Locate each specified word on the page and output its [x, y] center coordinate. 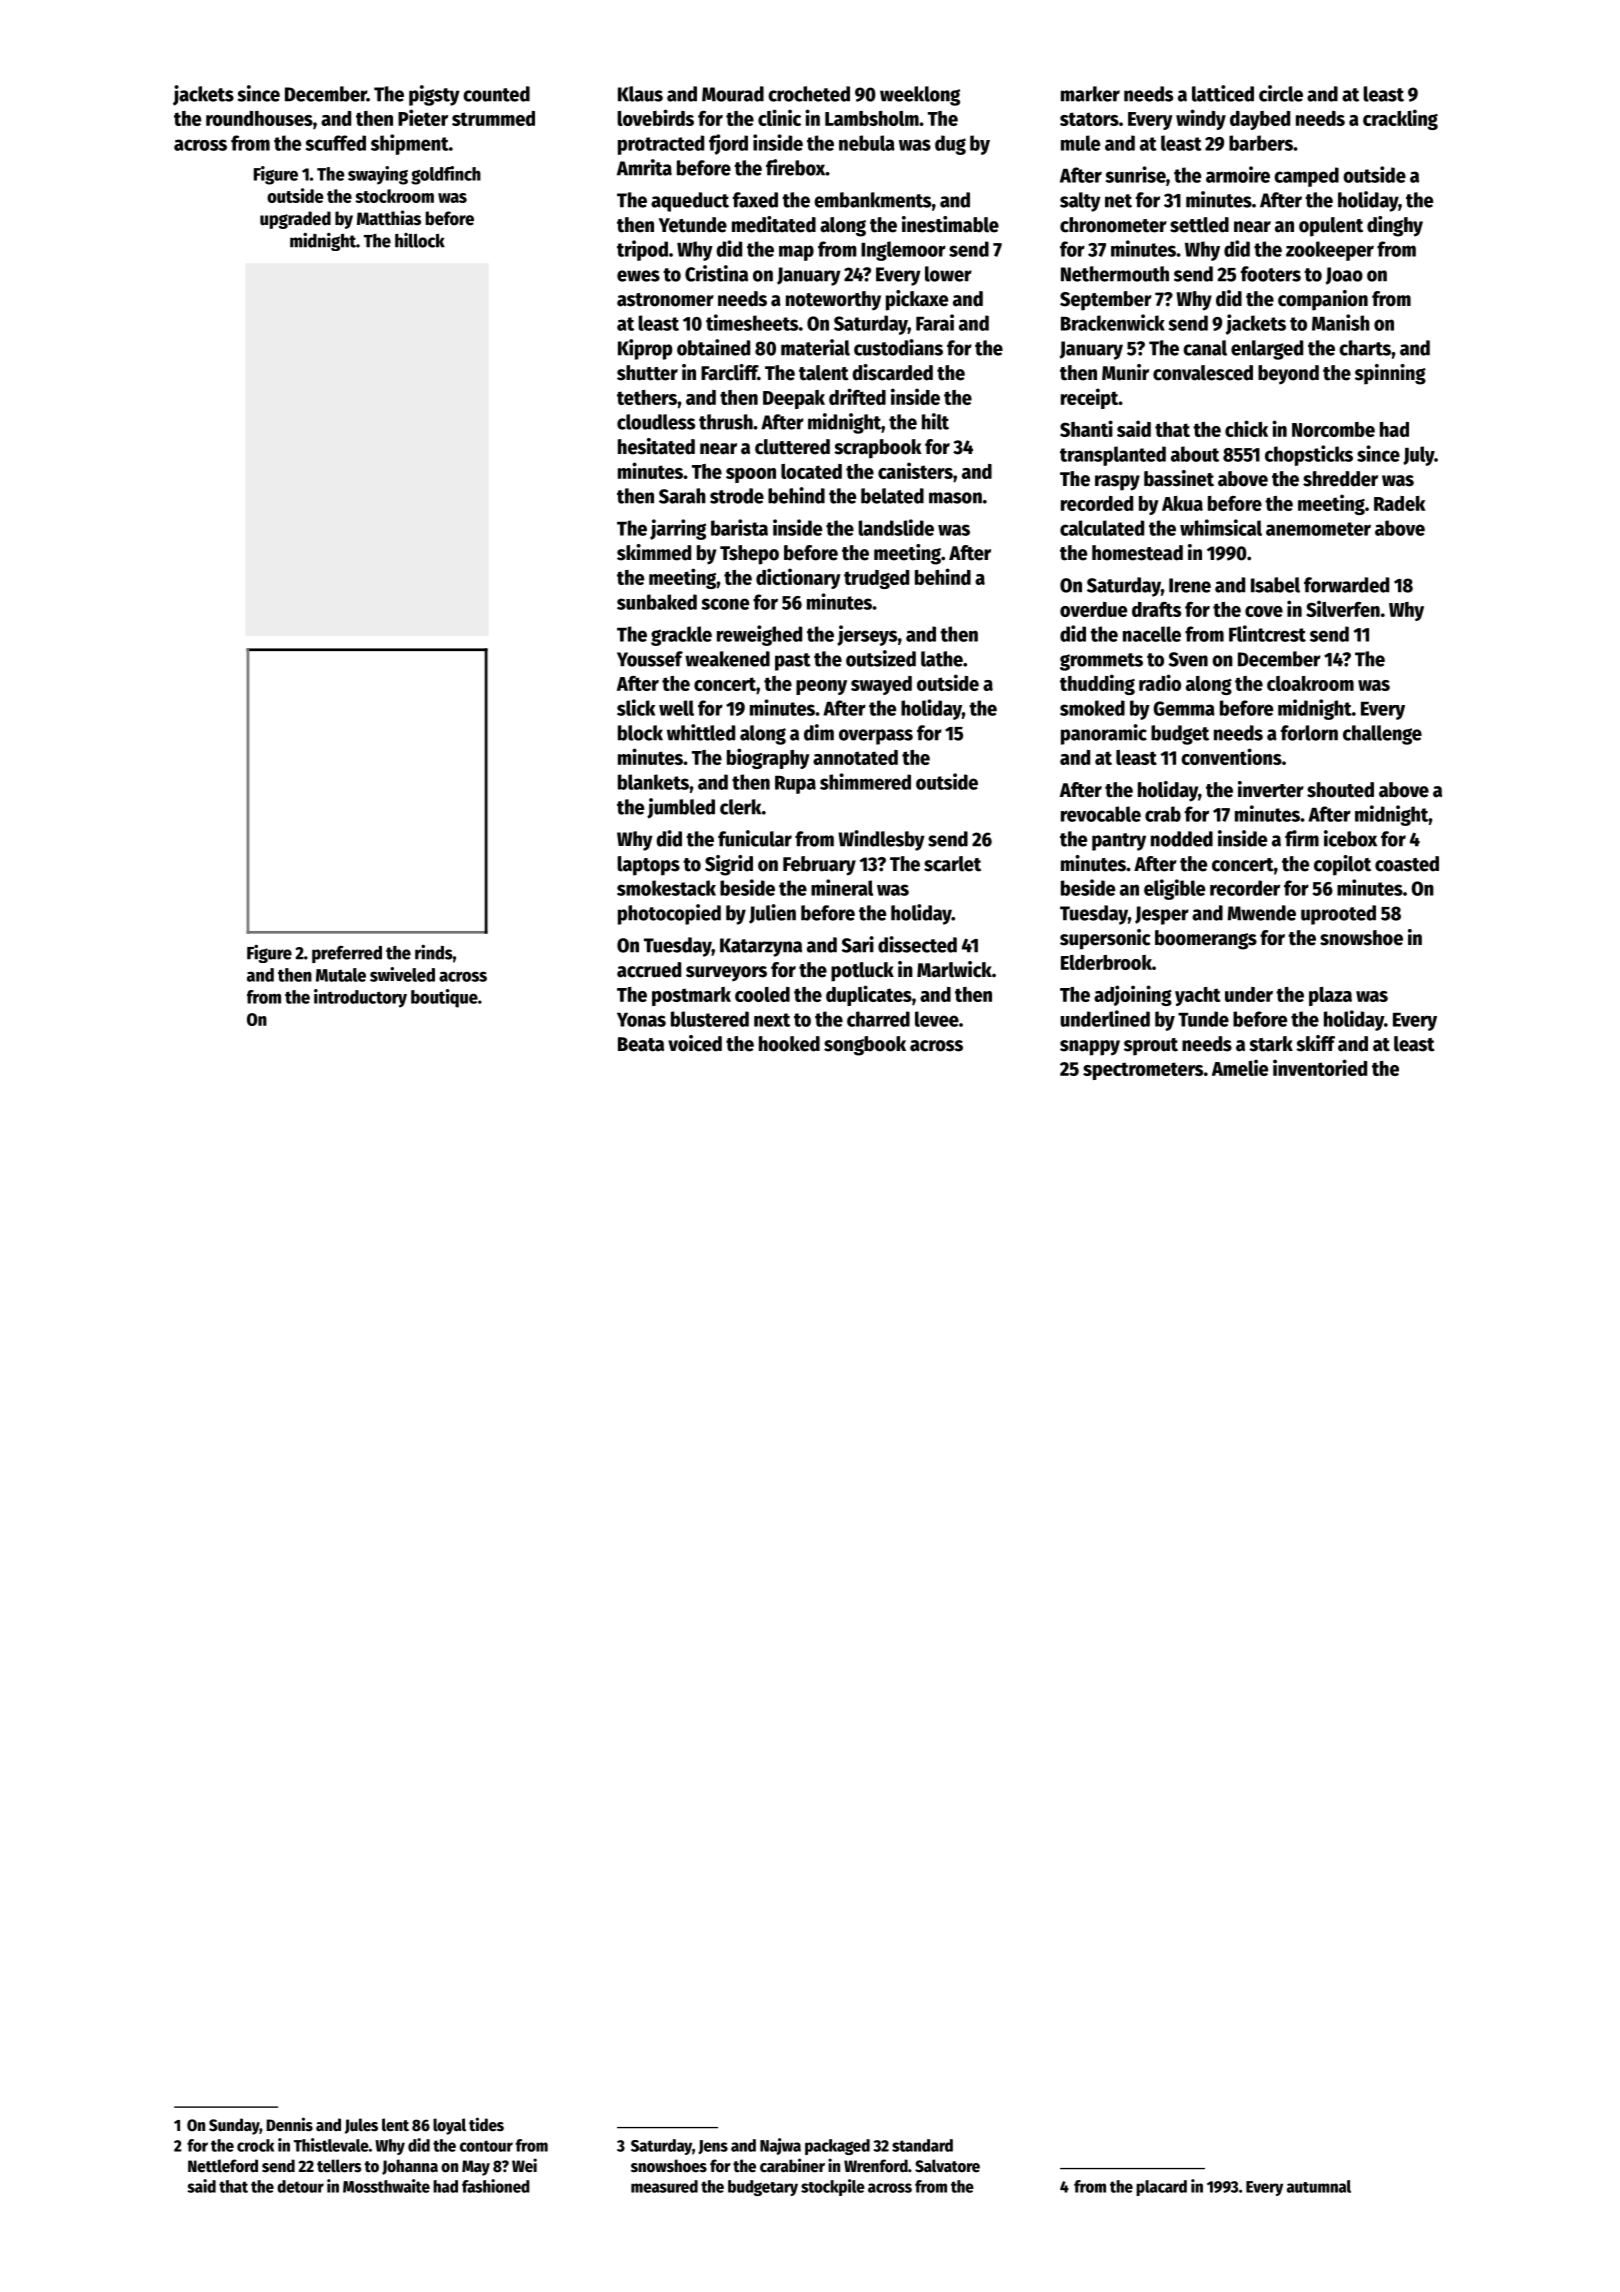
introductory [360, 998]
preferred [347, 954]
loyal [449, 2126]
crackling [1400, 119]
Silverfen [1343, 608]
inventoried [1320, 1067]
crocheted [809, 94]
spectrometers [1143, 1071]
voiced [695, 1043]
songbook [865, 1046]
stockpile [833, 2187]
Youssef [650, 659]
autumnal [1319, 2186]
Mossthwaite [386, 2186]
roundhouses [259, 118]
